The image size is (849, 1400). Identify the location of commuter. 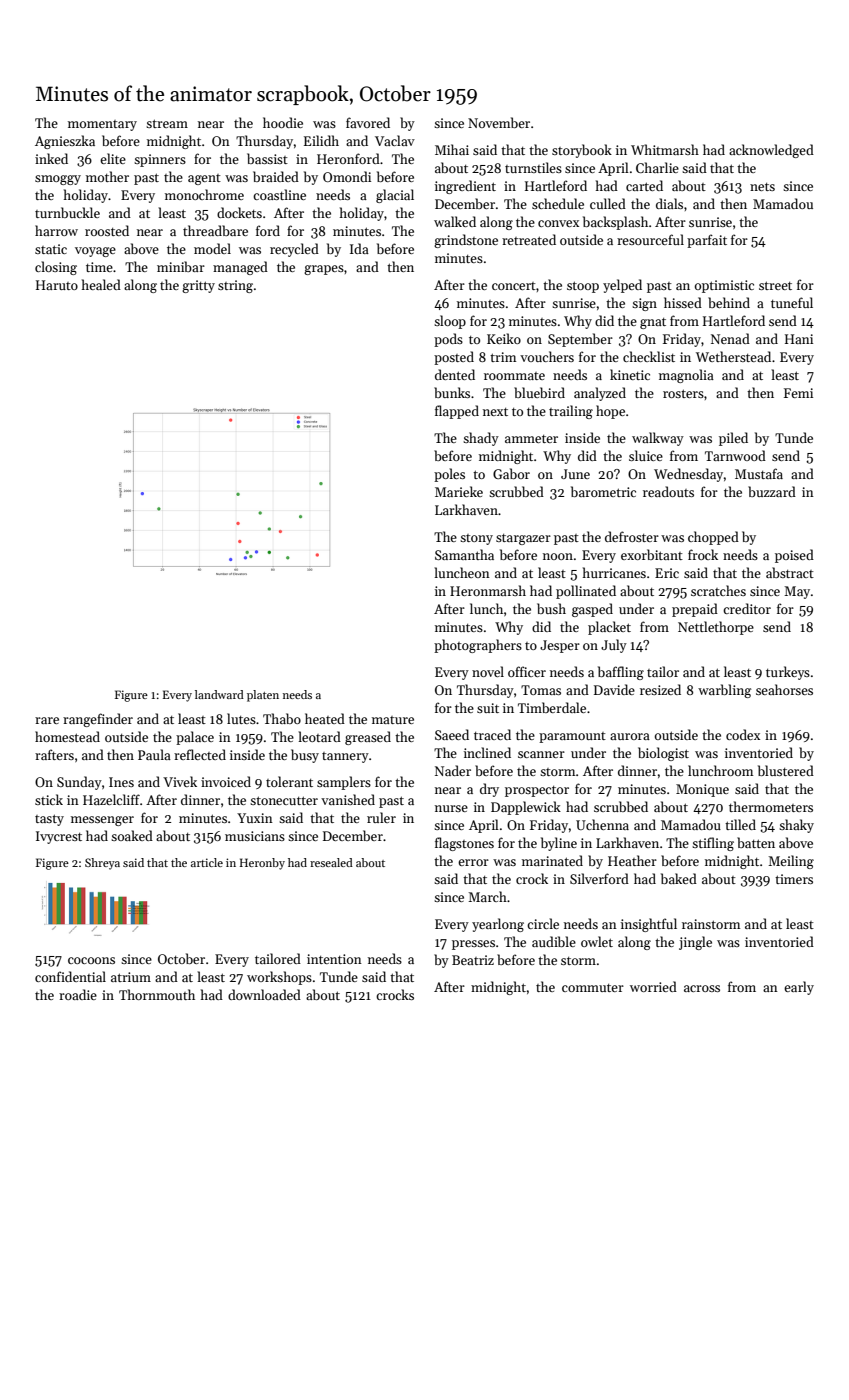
(593, 988).
